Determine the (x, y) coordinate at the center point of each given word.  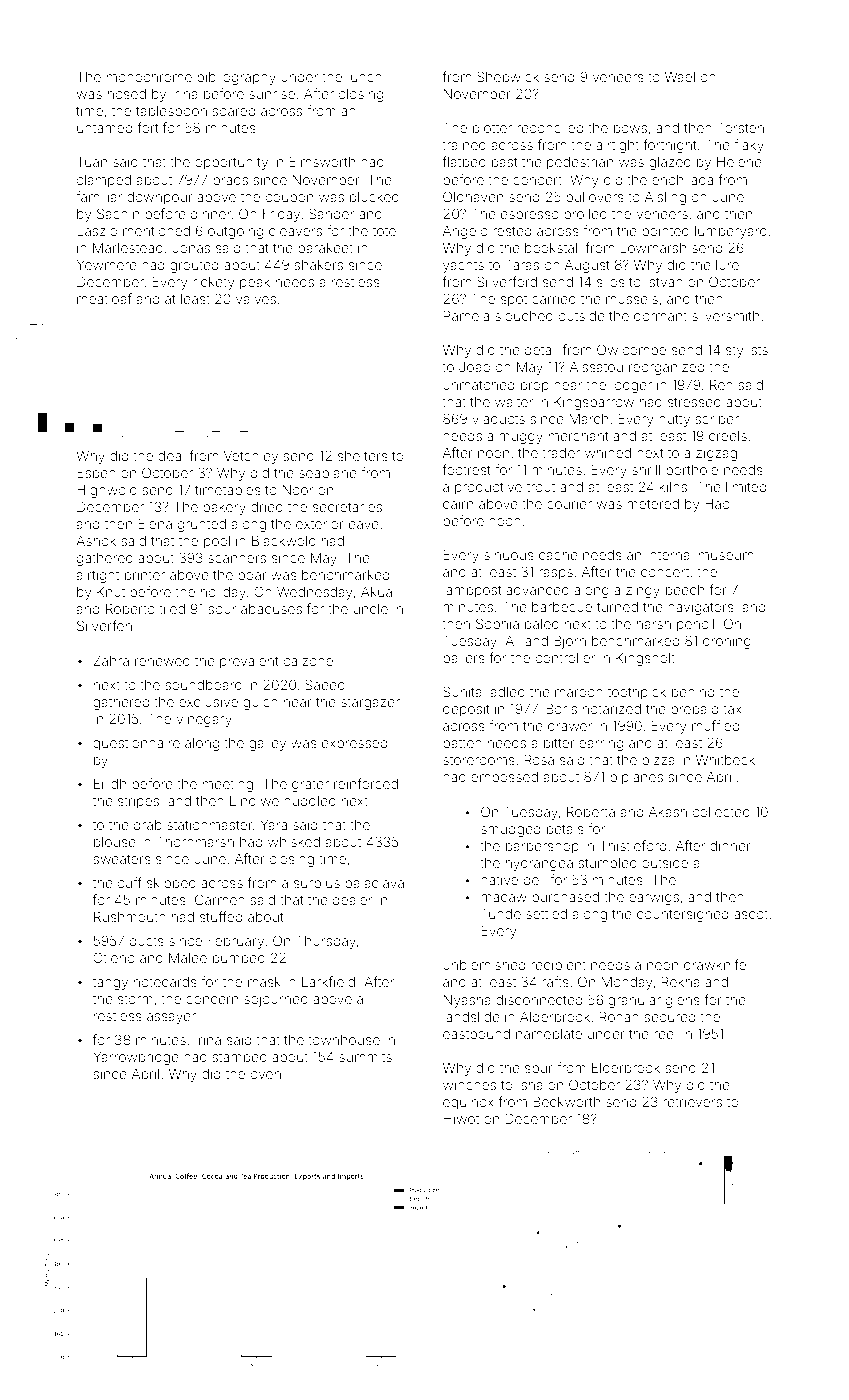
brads (230, 180)
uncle (371, 609)
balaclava (374, 883)
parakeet (325, 249)
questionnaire (136, 744)
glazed (670, 163)
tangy (110, 983)
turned (617, 607)
